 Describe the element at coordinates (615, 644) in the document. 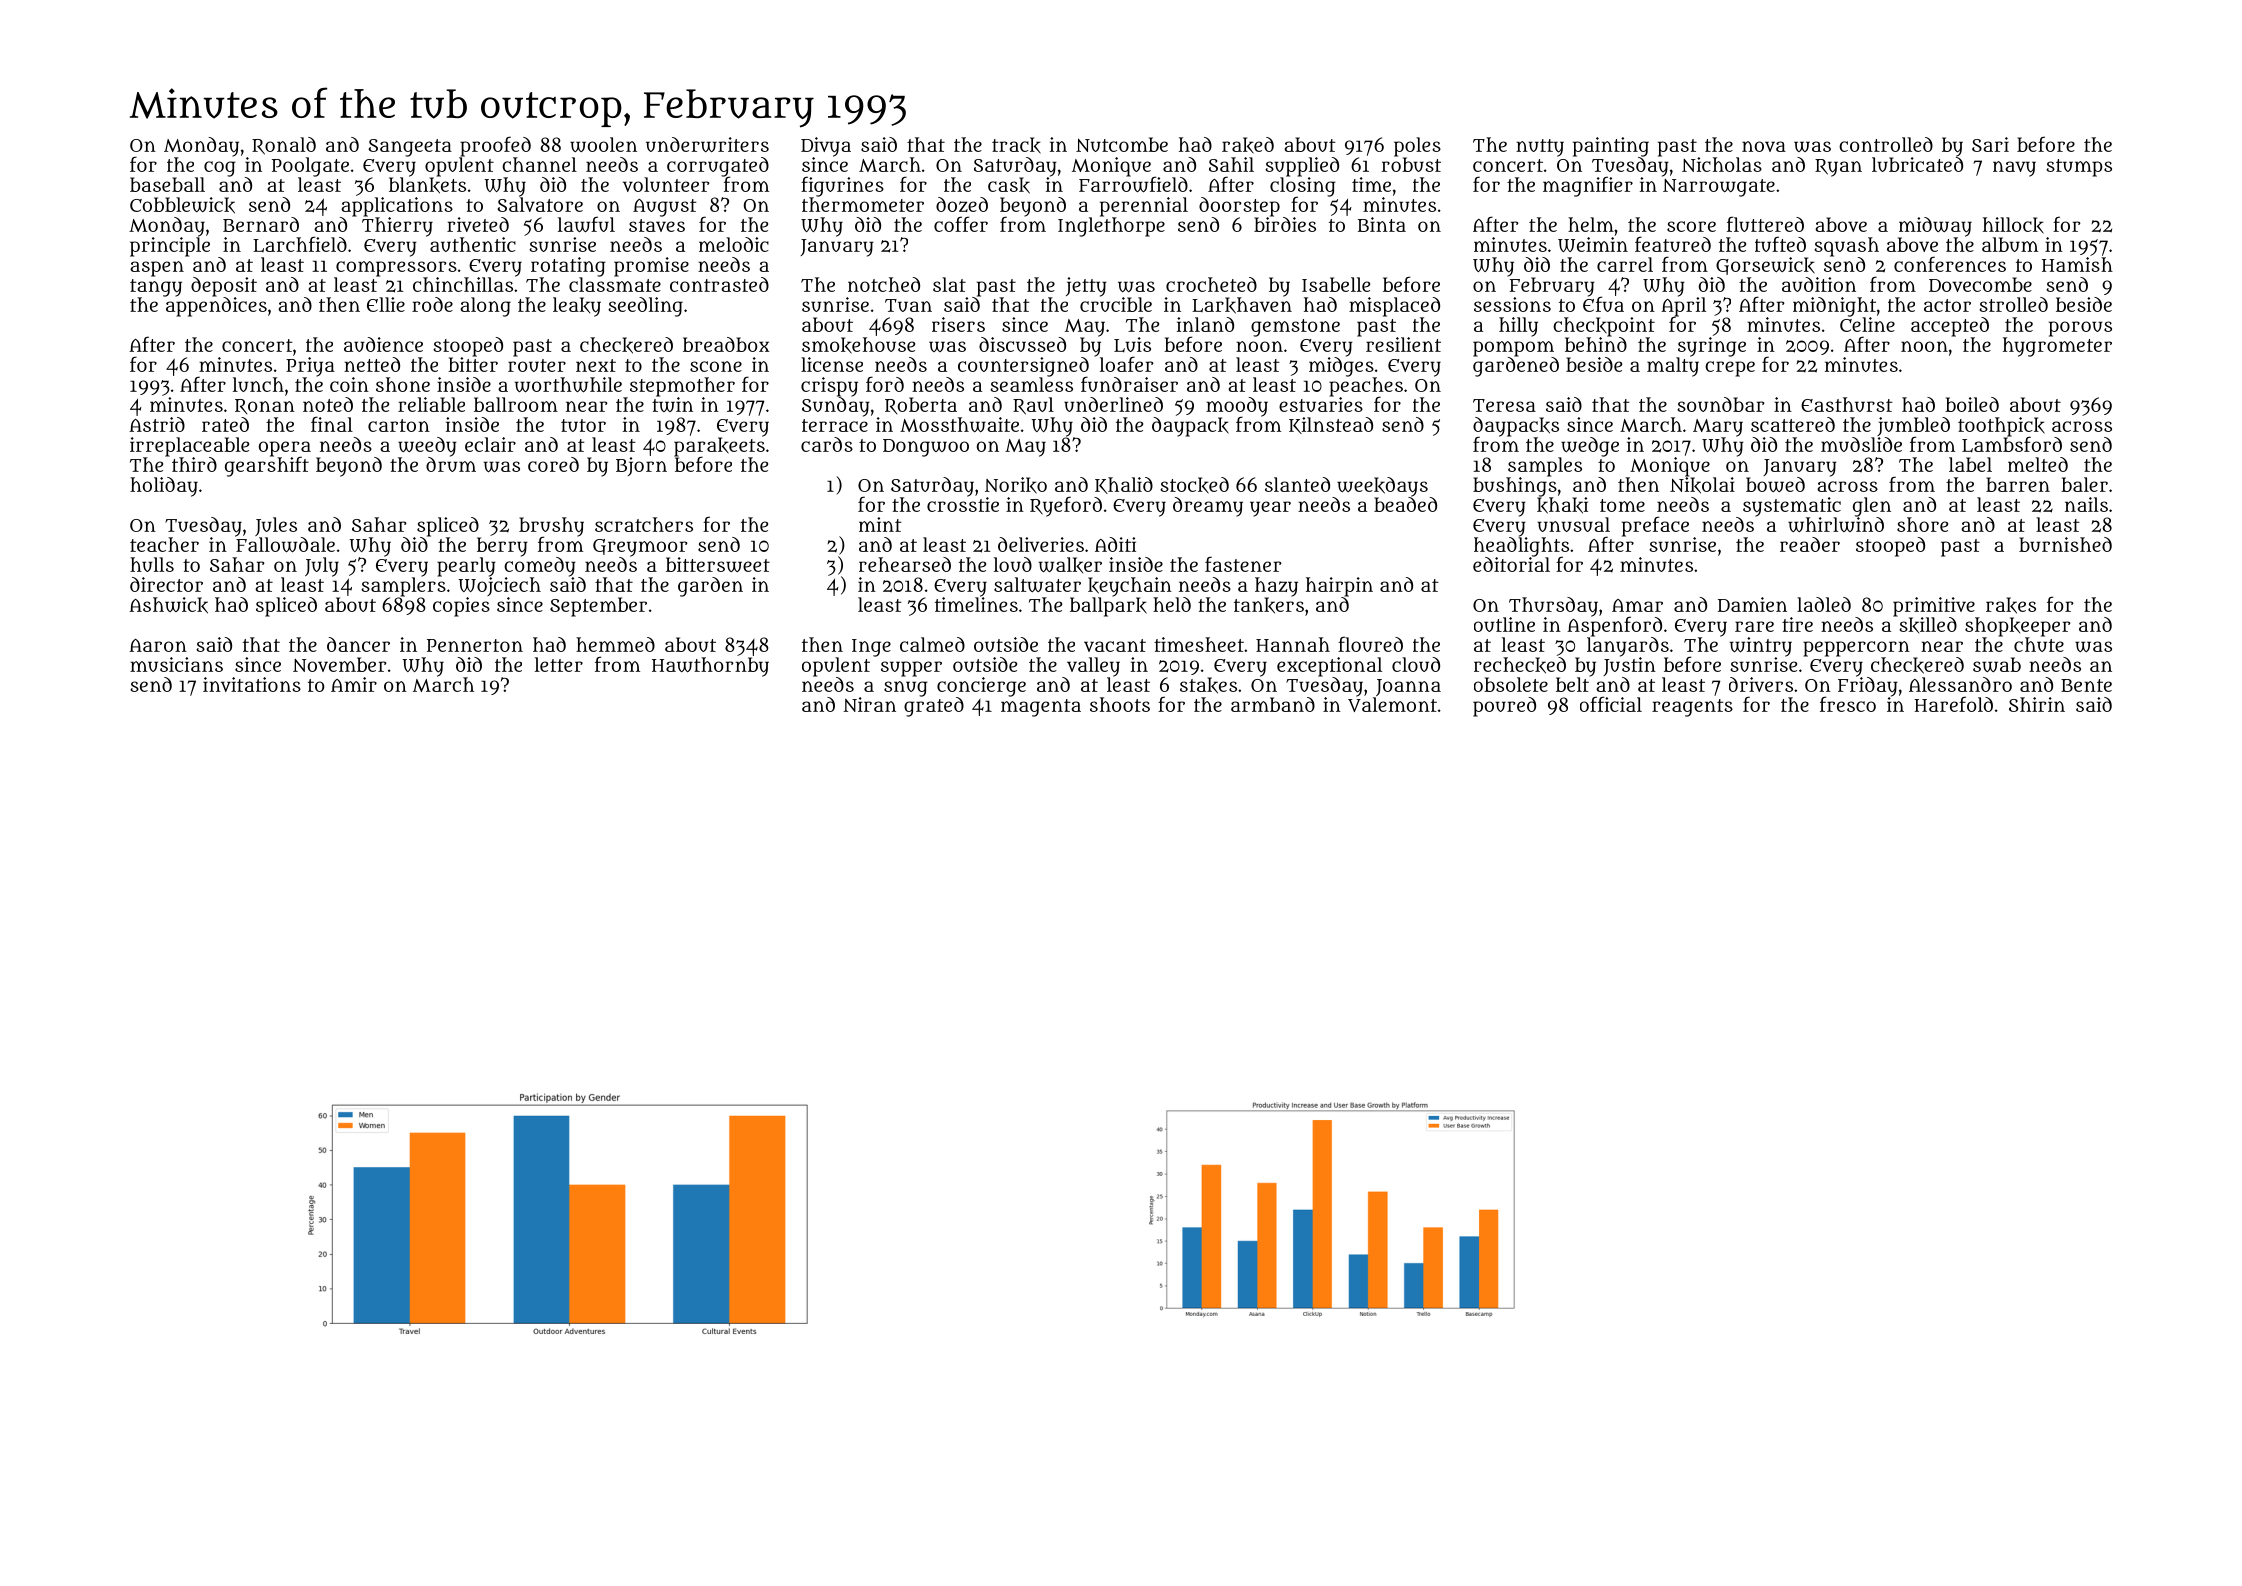

I see `hemmed` at that location.
